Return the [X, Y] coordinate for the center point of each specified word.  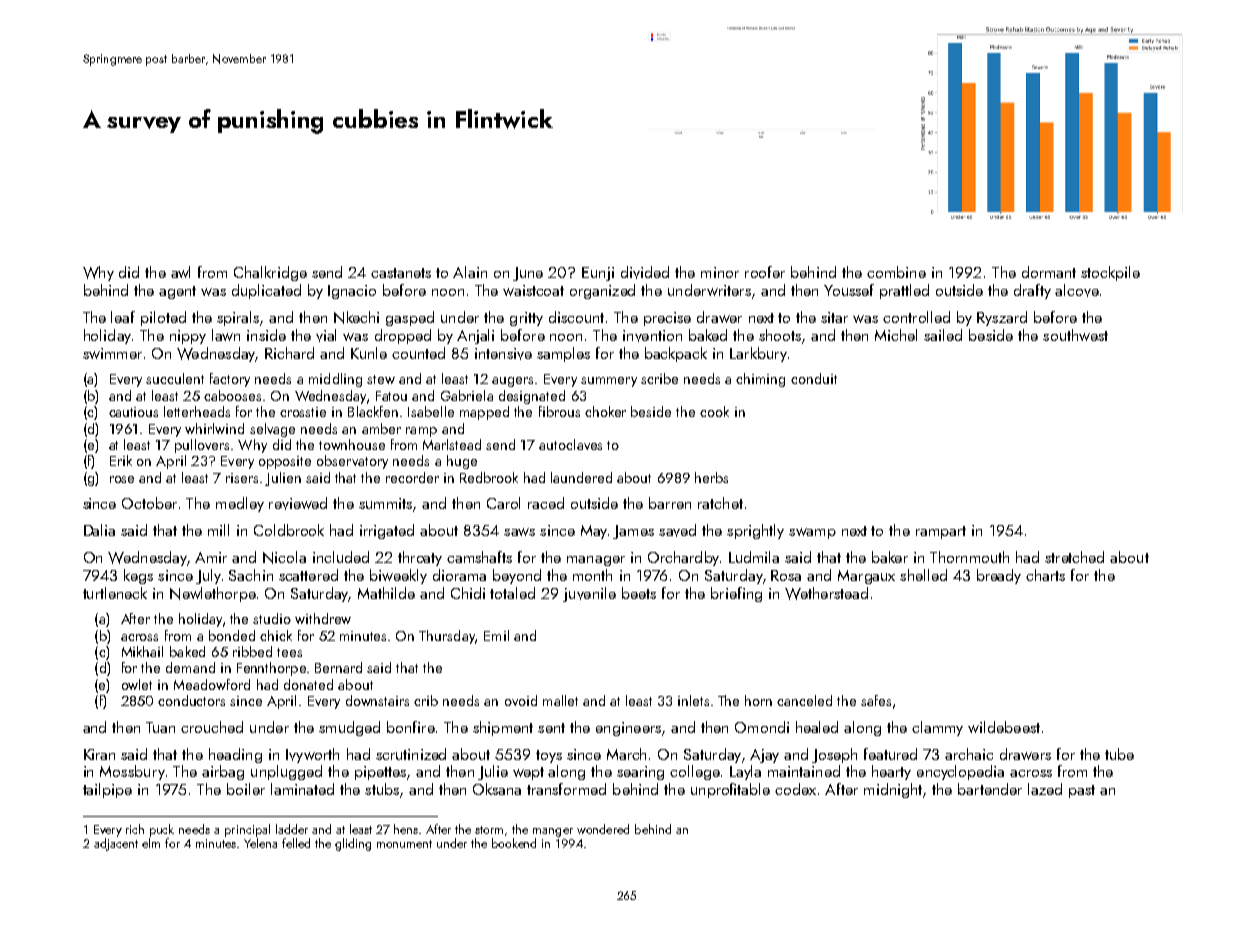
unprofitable [730, 790]
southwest [1075, 335]
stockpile [1110, 273]
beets [639, 593]
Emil [496, 635]
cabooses [232, 395]
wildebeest [1004, 727]
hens [406, 829]
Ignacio [352, 292]
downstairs [377, 700]
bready [999, 576]
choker [605, 411]
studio [272, 618]
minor [720, 272]
